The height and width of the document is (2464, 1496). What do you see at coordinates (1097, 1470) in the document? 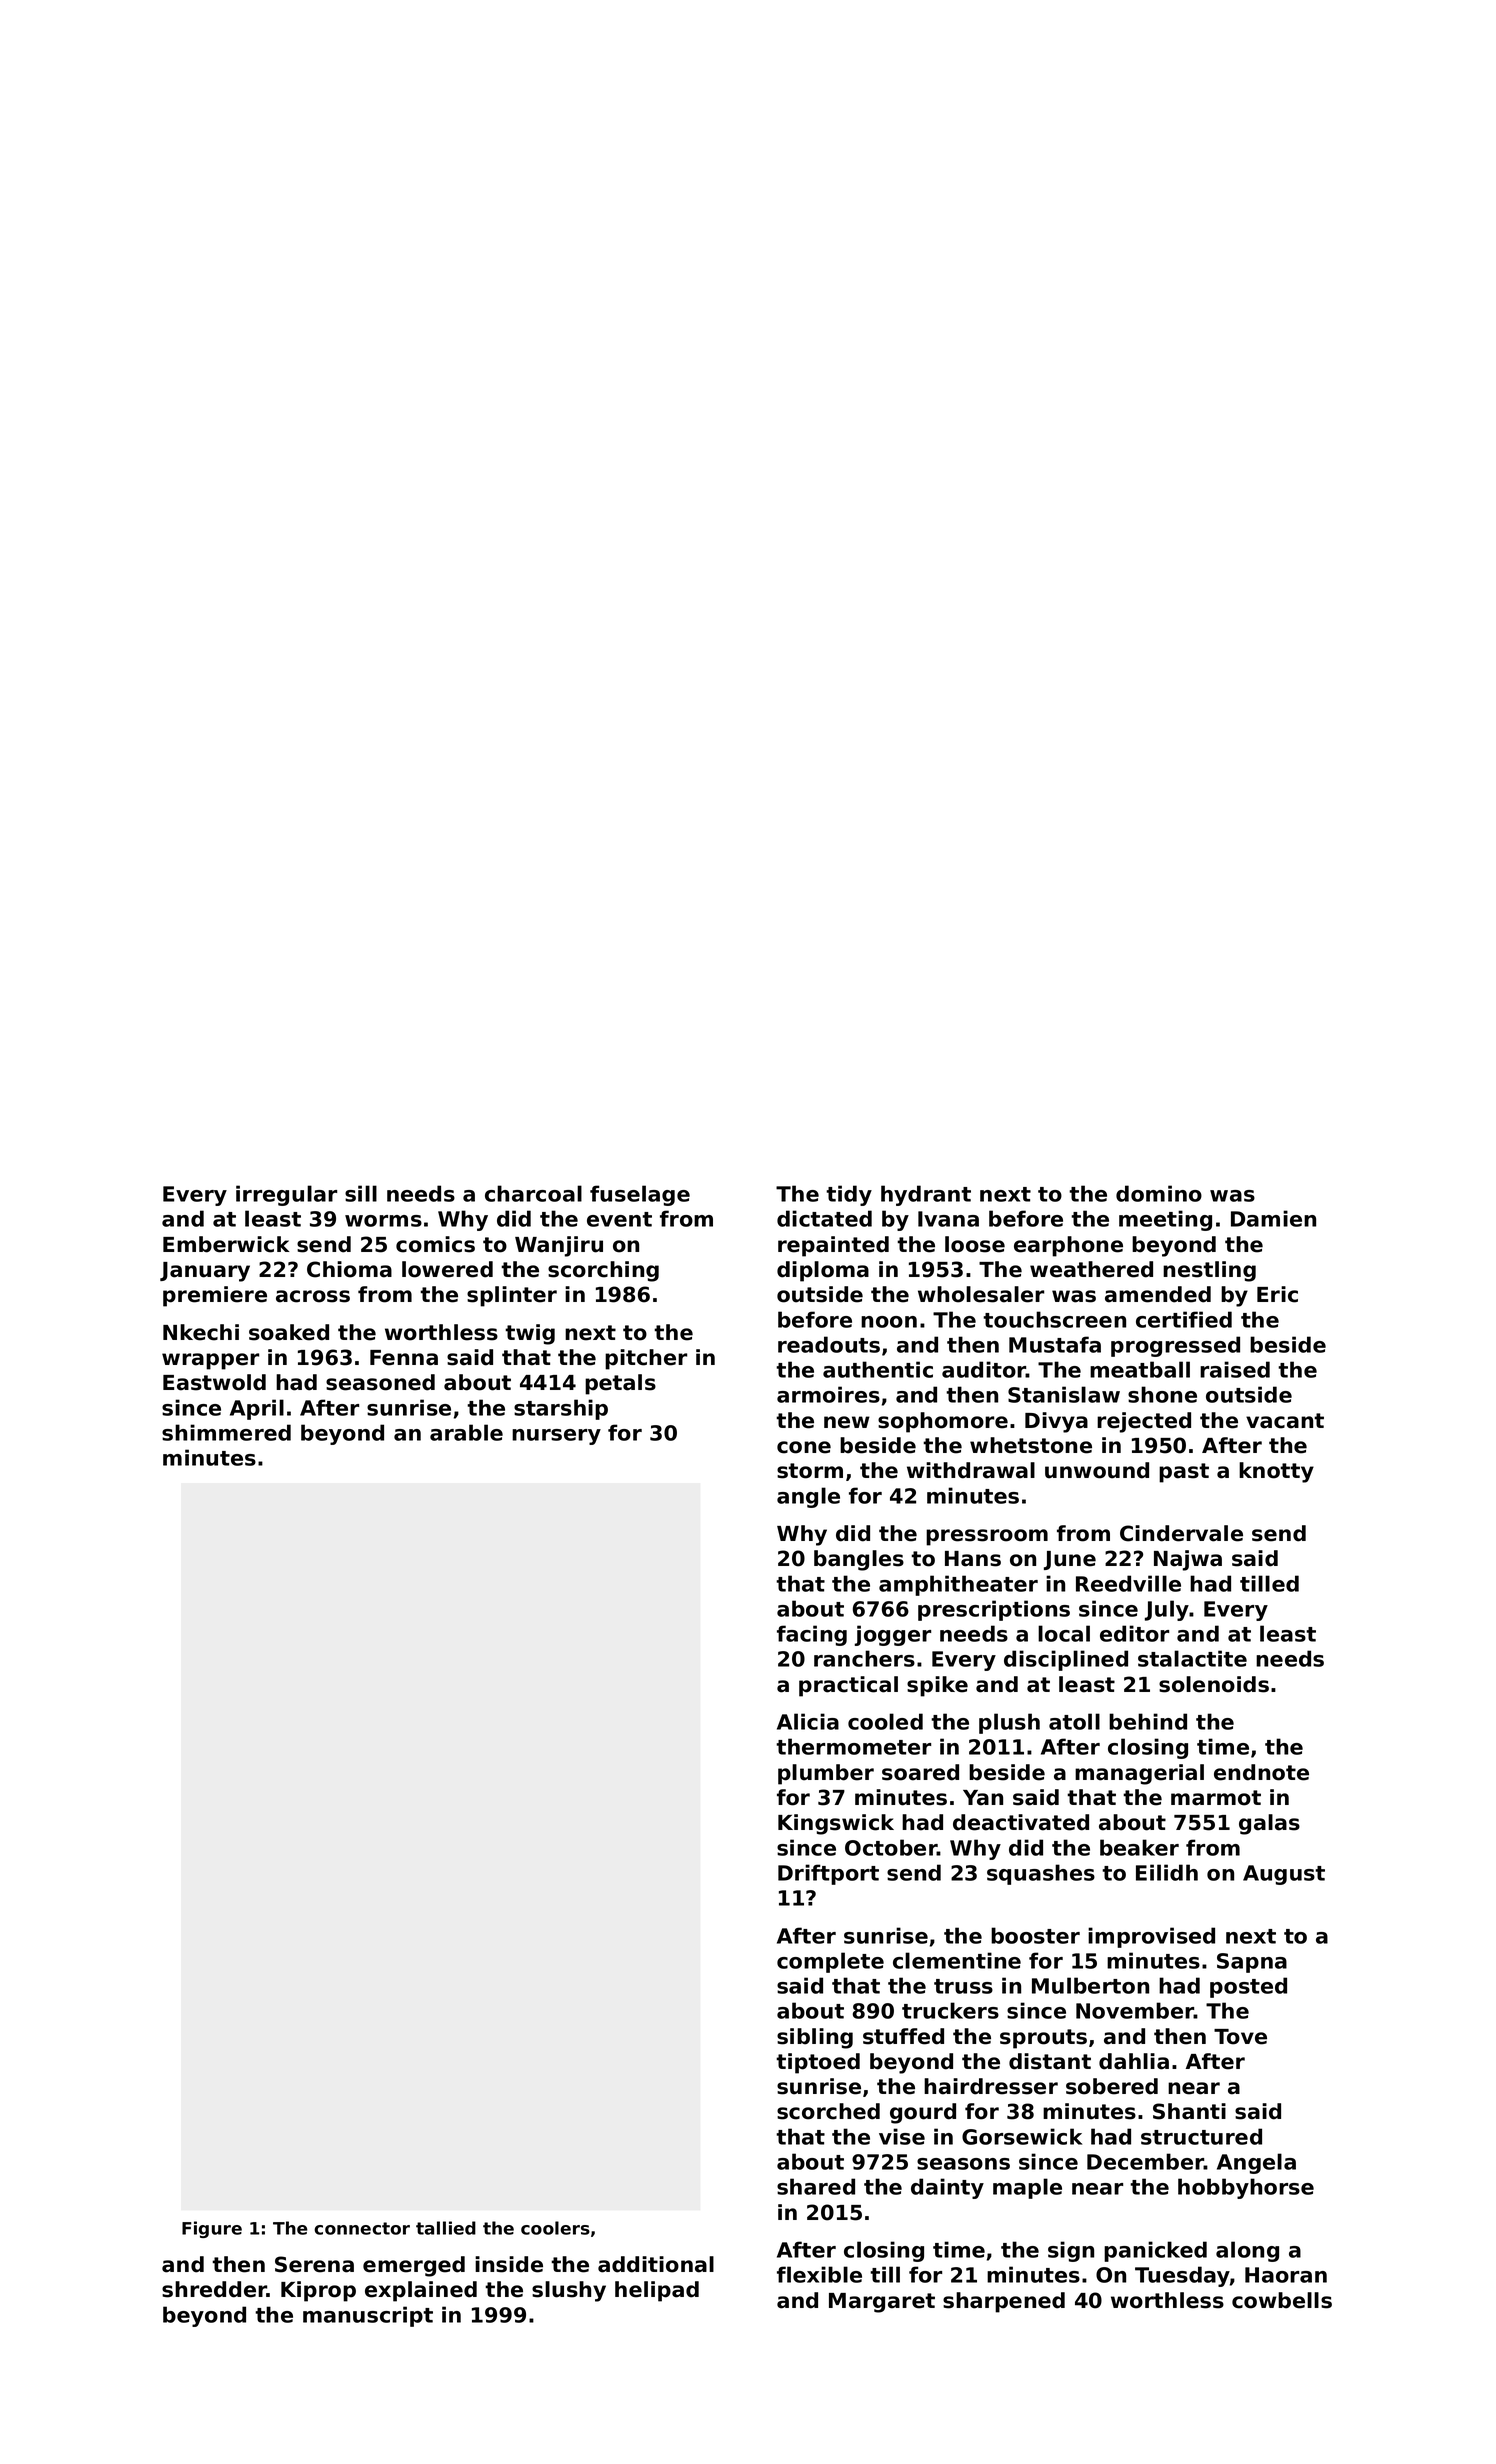
I see `unwound` at bounding box center [1097, 1470].
